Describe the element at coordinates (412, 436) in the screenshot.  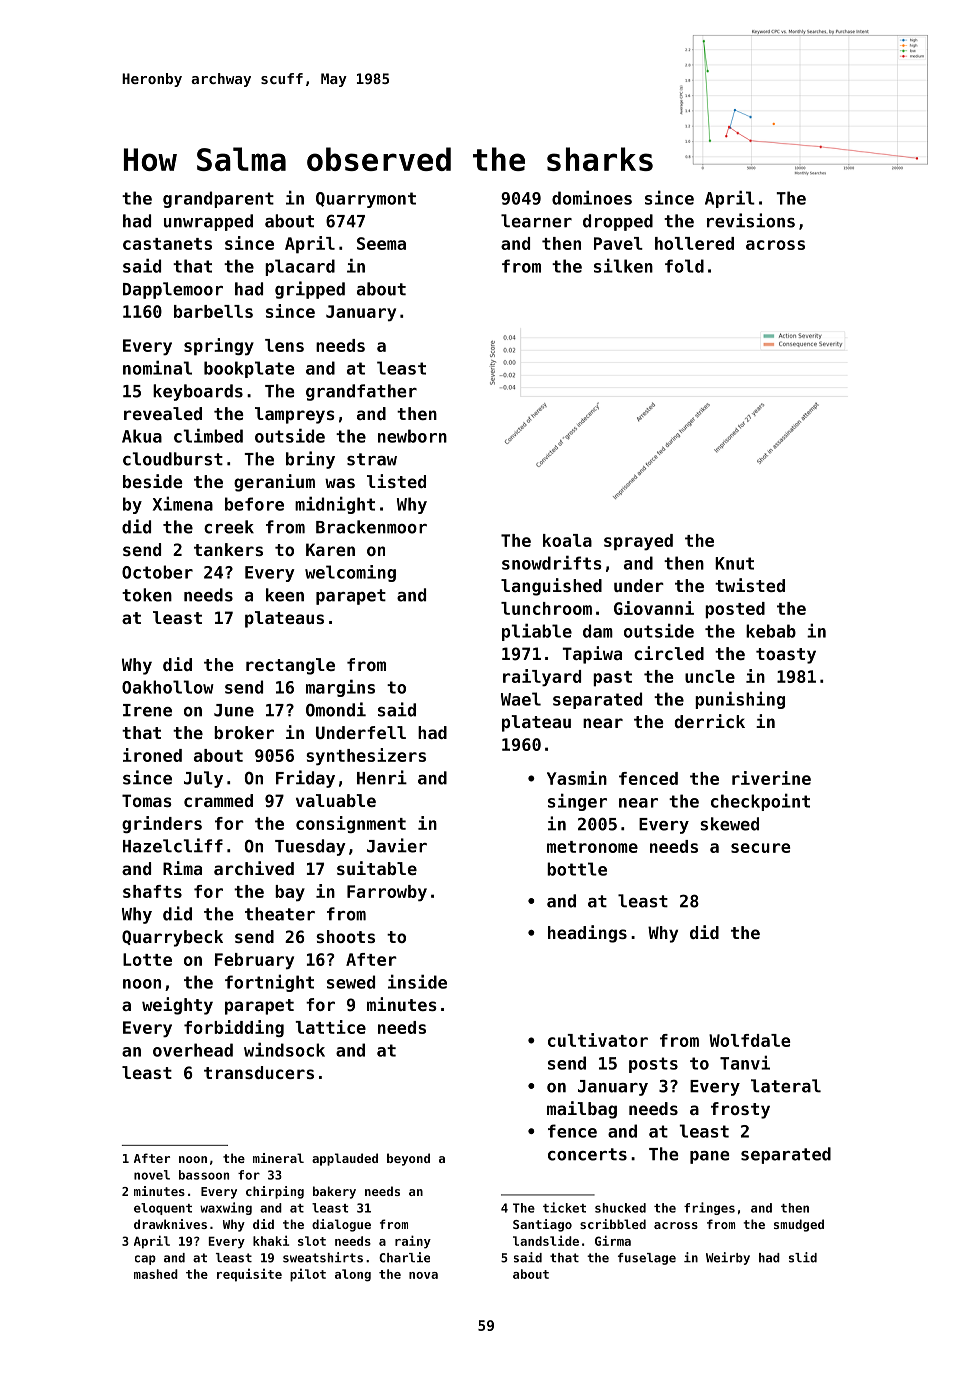
I see `newborn` at that location.
